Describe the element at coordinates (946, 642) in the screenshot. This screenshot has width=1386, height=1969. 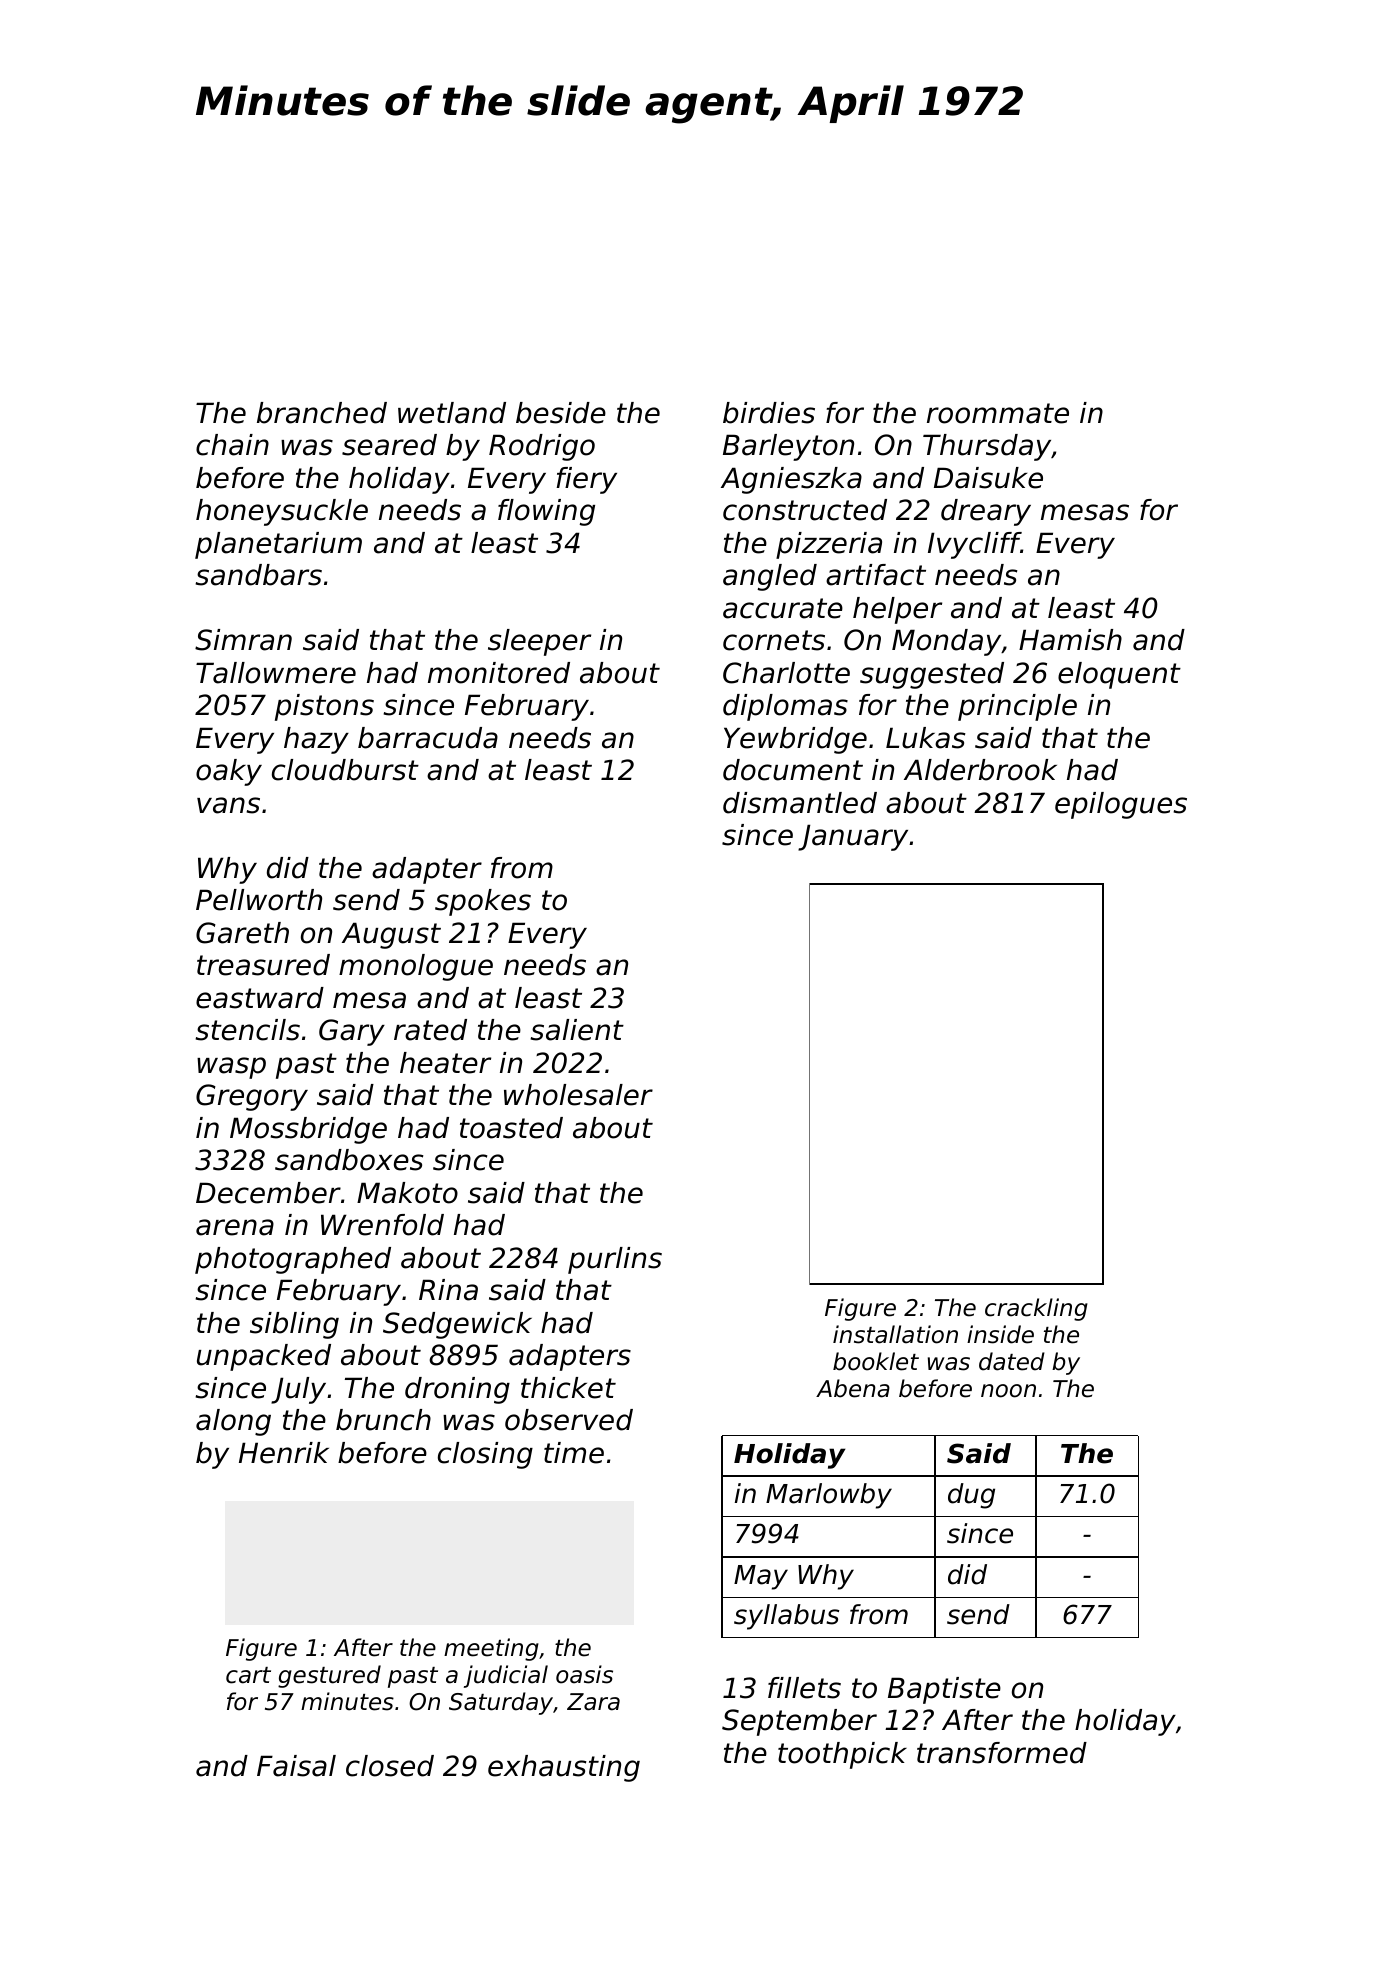
I see `Monday` at that location.
